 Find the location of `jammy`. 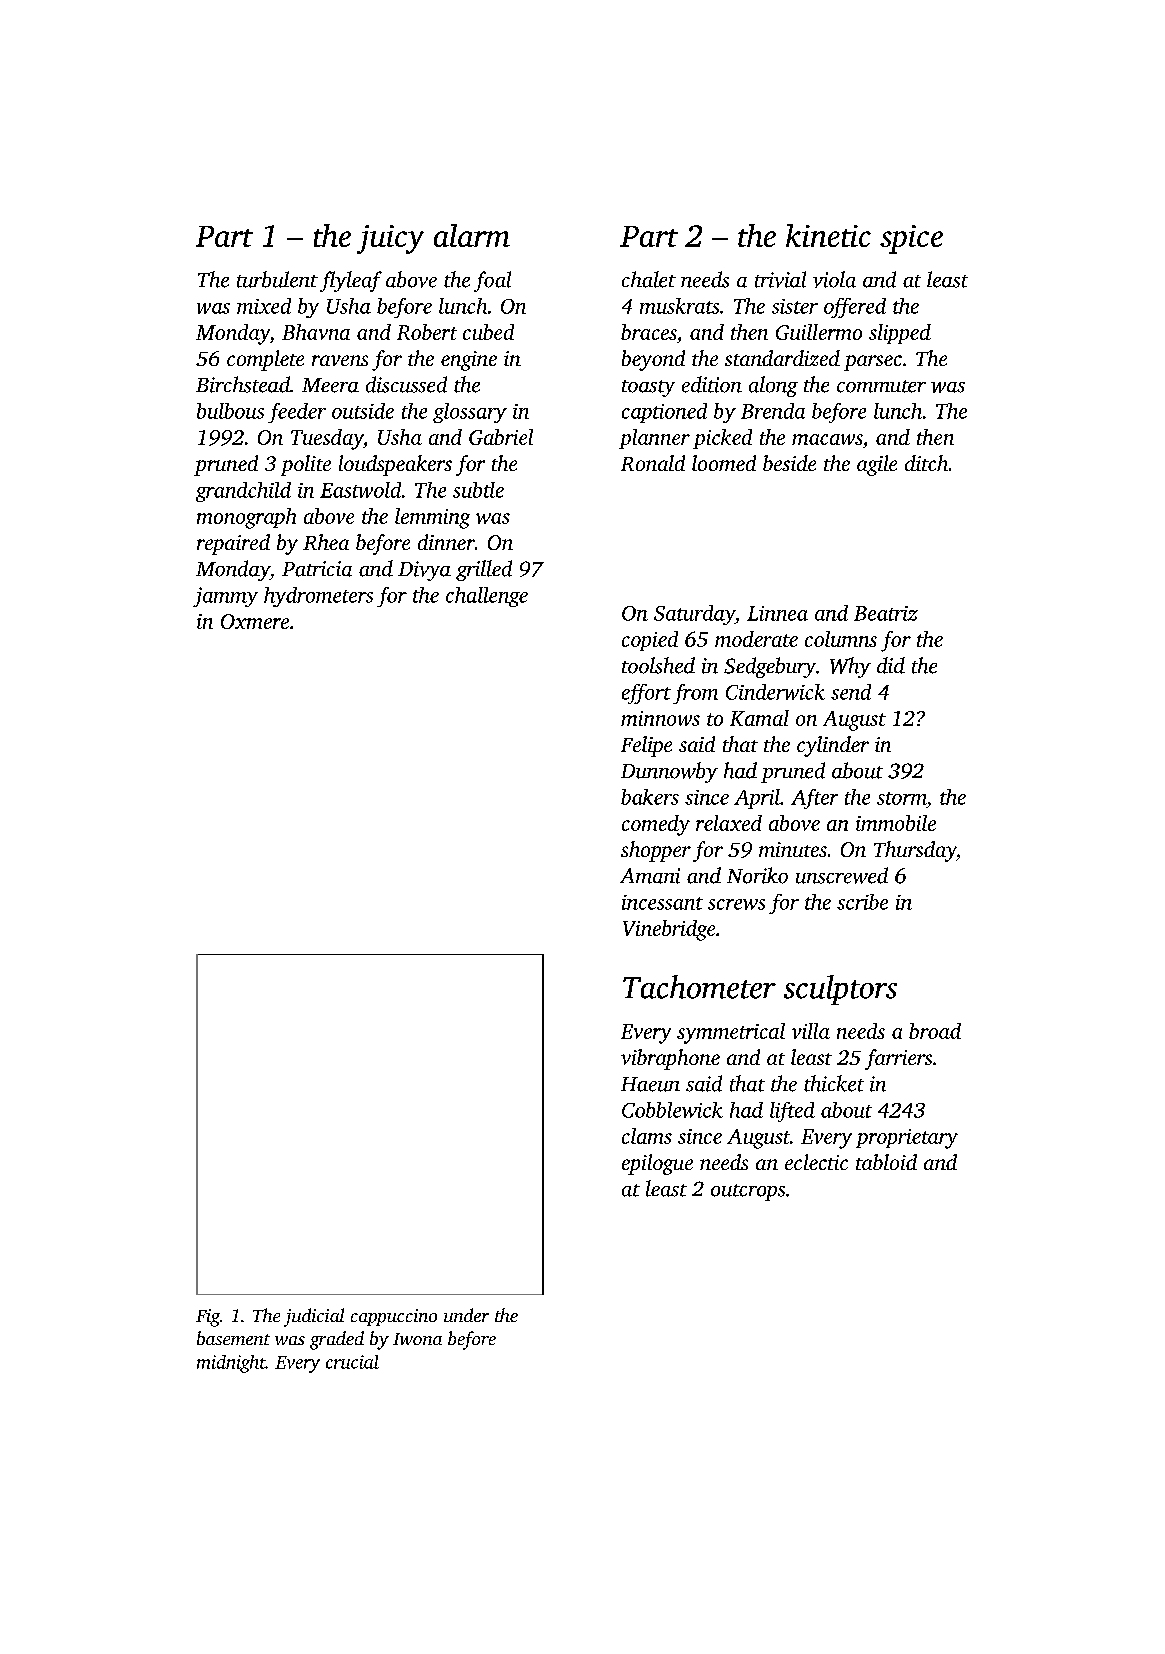

jammy is located at coordinates (225, 597).
